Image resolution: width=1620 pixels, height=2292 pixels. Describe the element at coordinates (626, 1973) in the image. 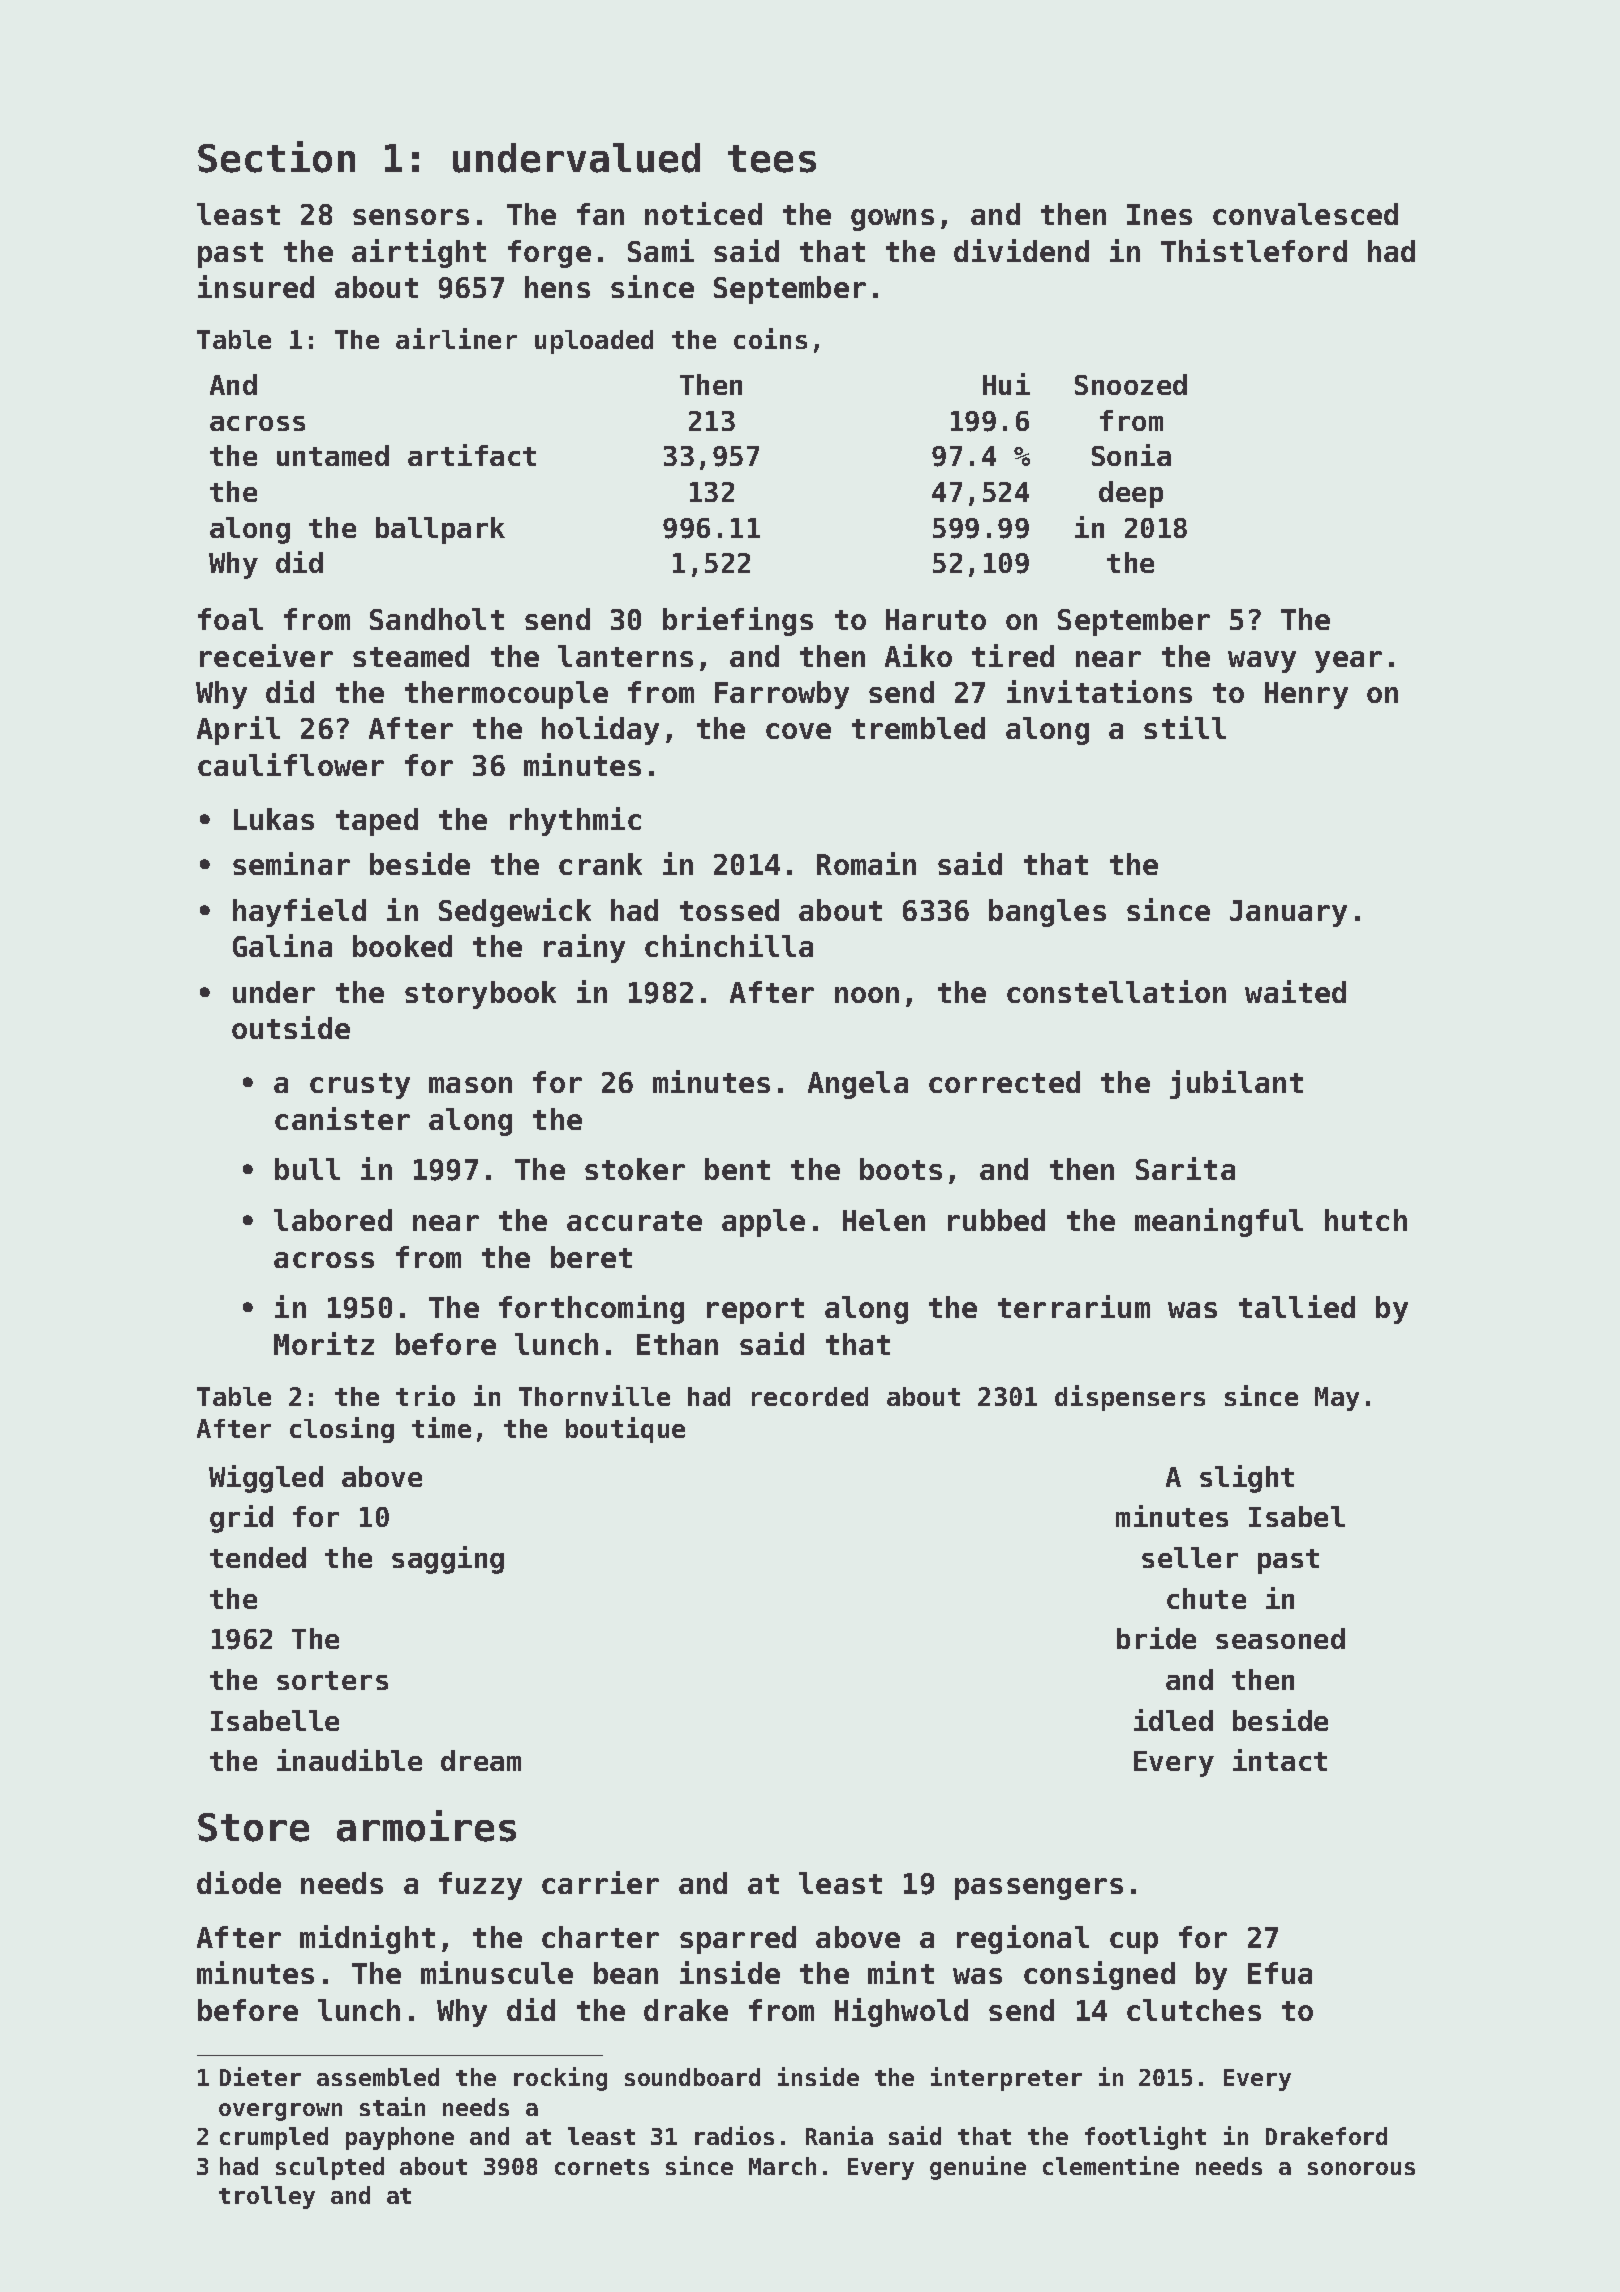

I see `bean` at that location.
